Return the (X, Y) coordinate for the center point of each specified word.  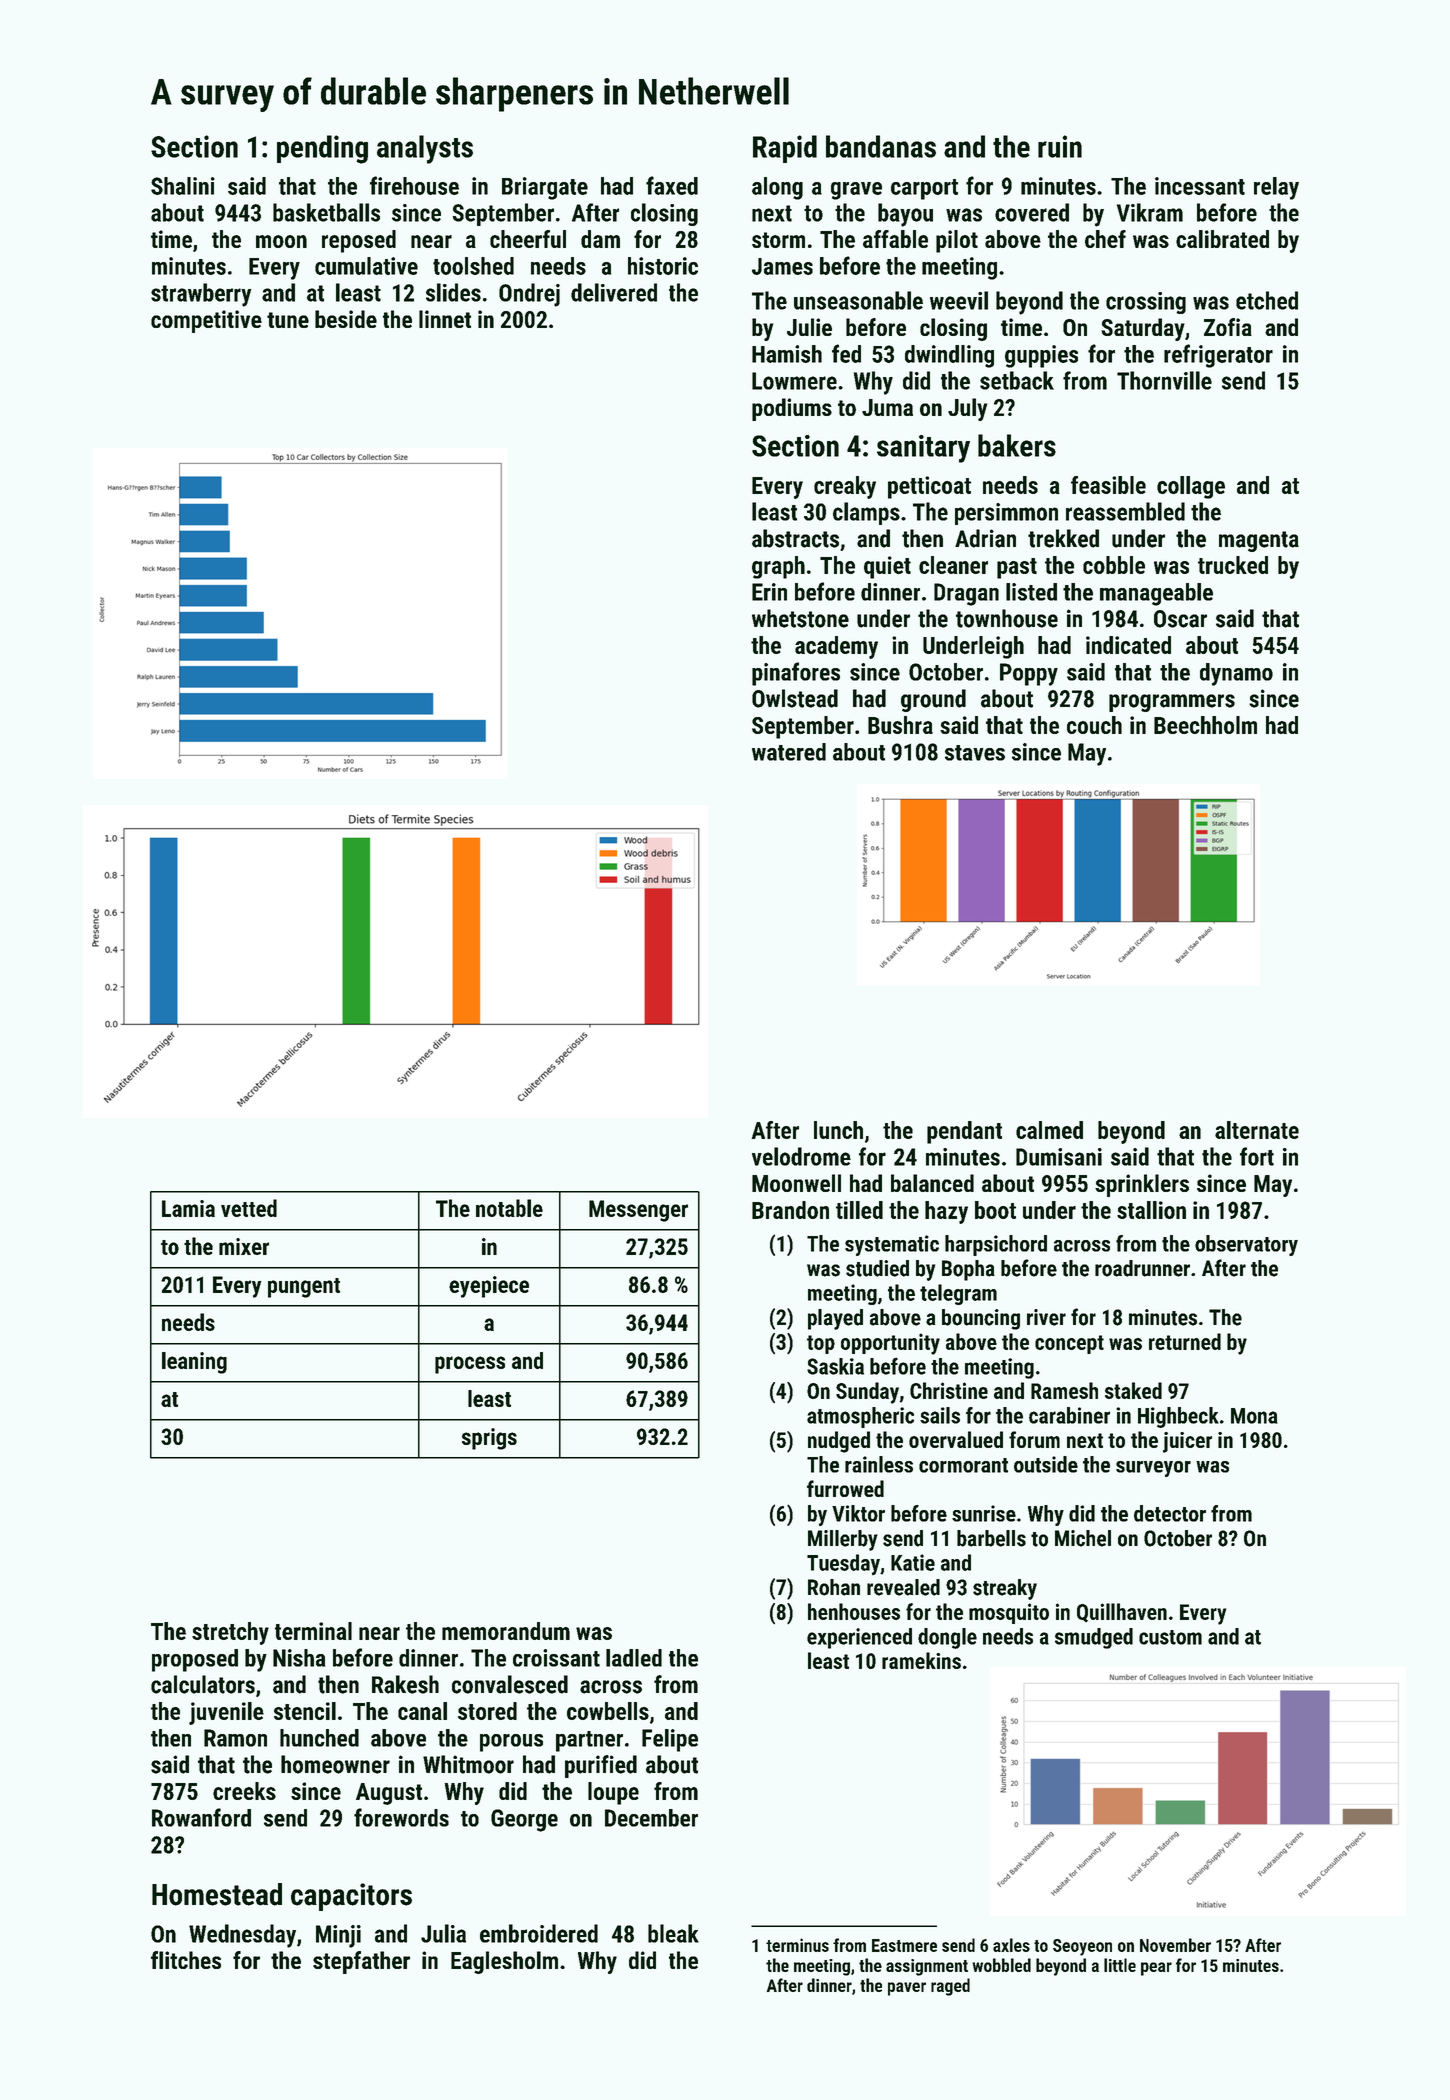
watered (789, 752)
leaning (194, 1363)
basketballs (326, 212)
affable (895, 239)
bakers (1017, 445)
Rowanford (201, 1817)
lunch (838, 1130)
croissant (556, 1658)
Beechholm (1205, 725)
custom (1170, 1637)
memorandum (506, 1631)
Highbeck (1178, 1417)
